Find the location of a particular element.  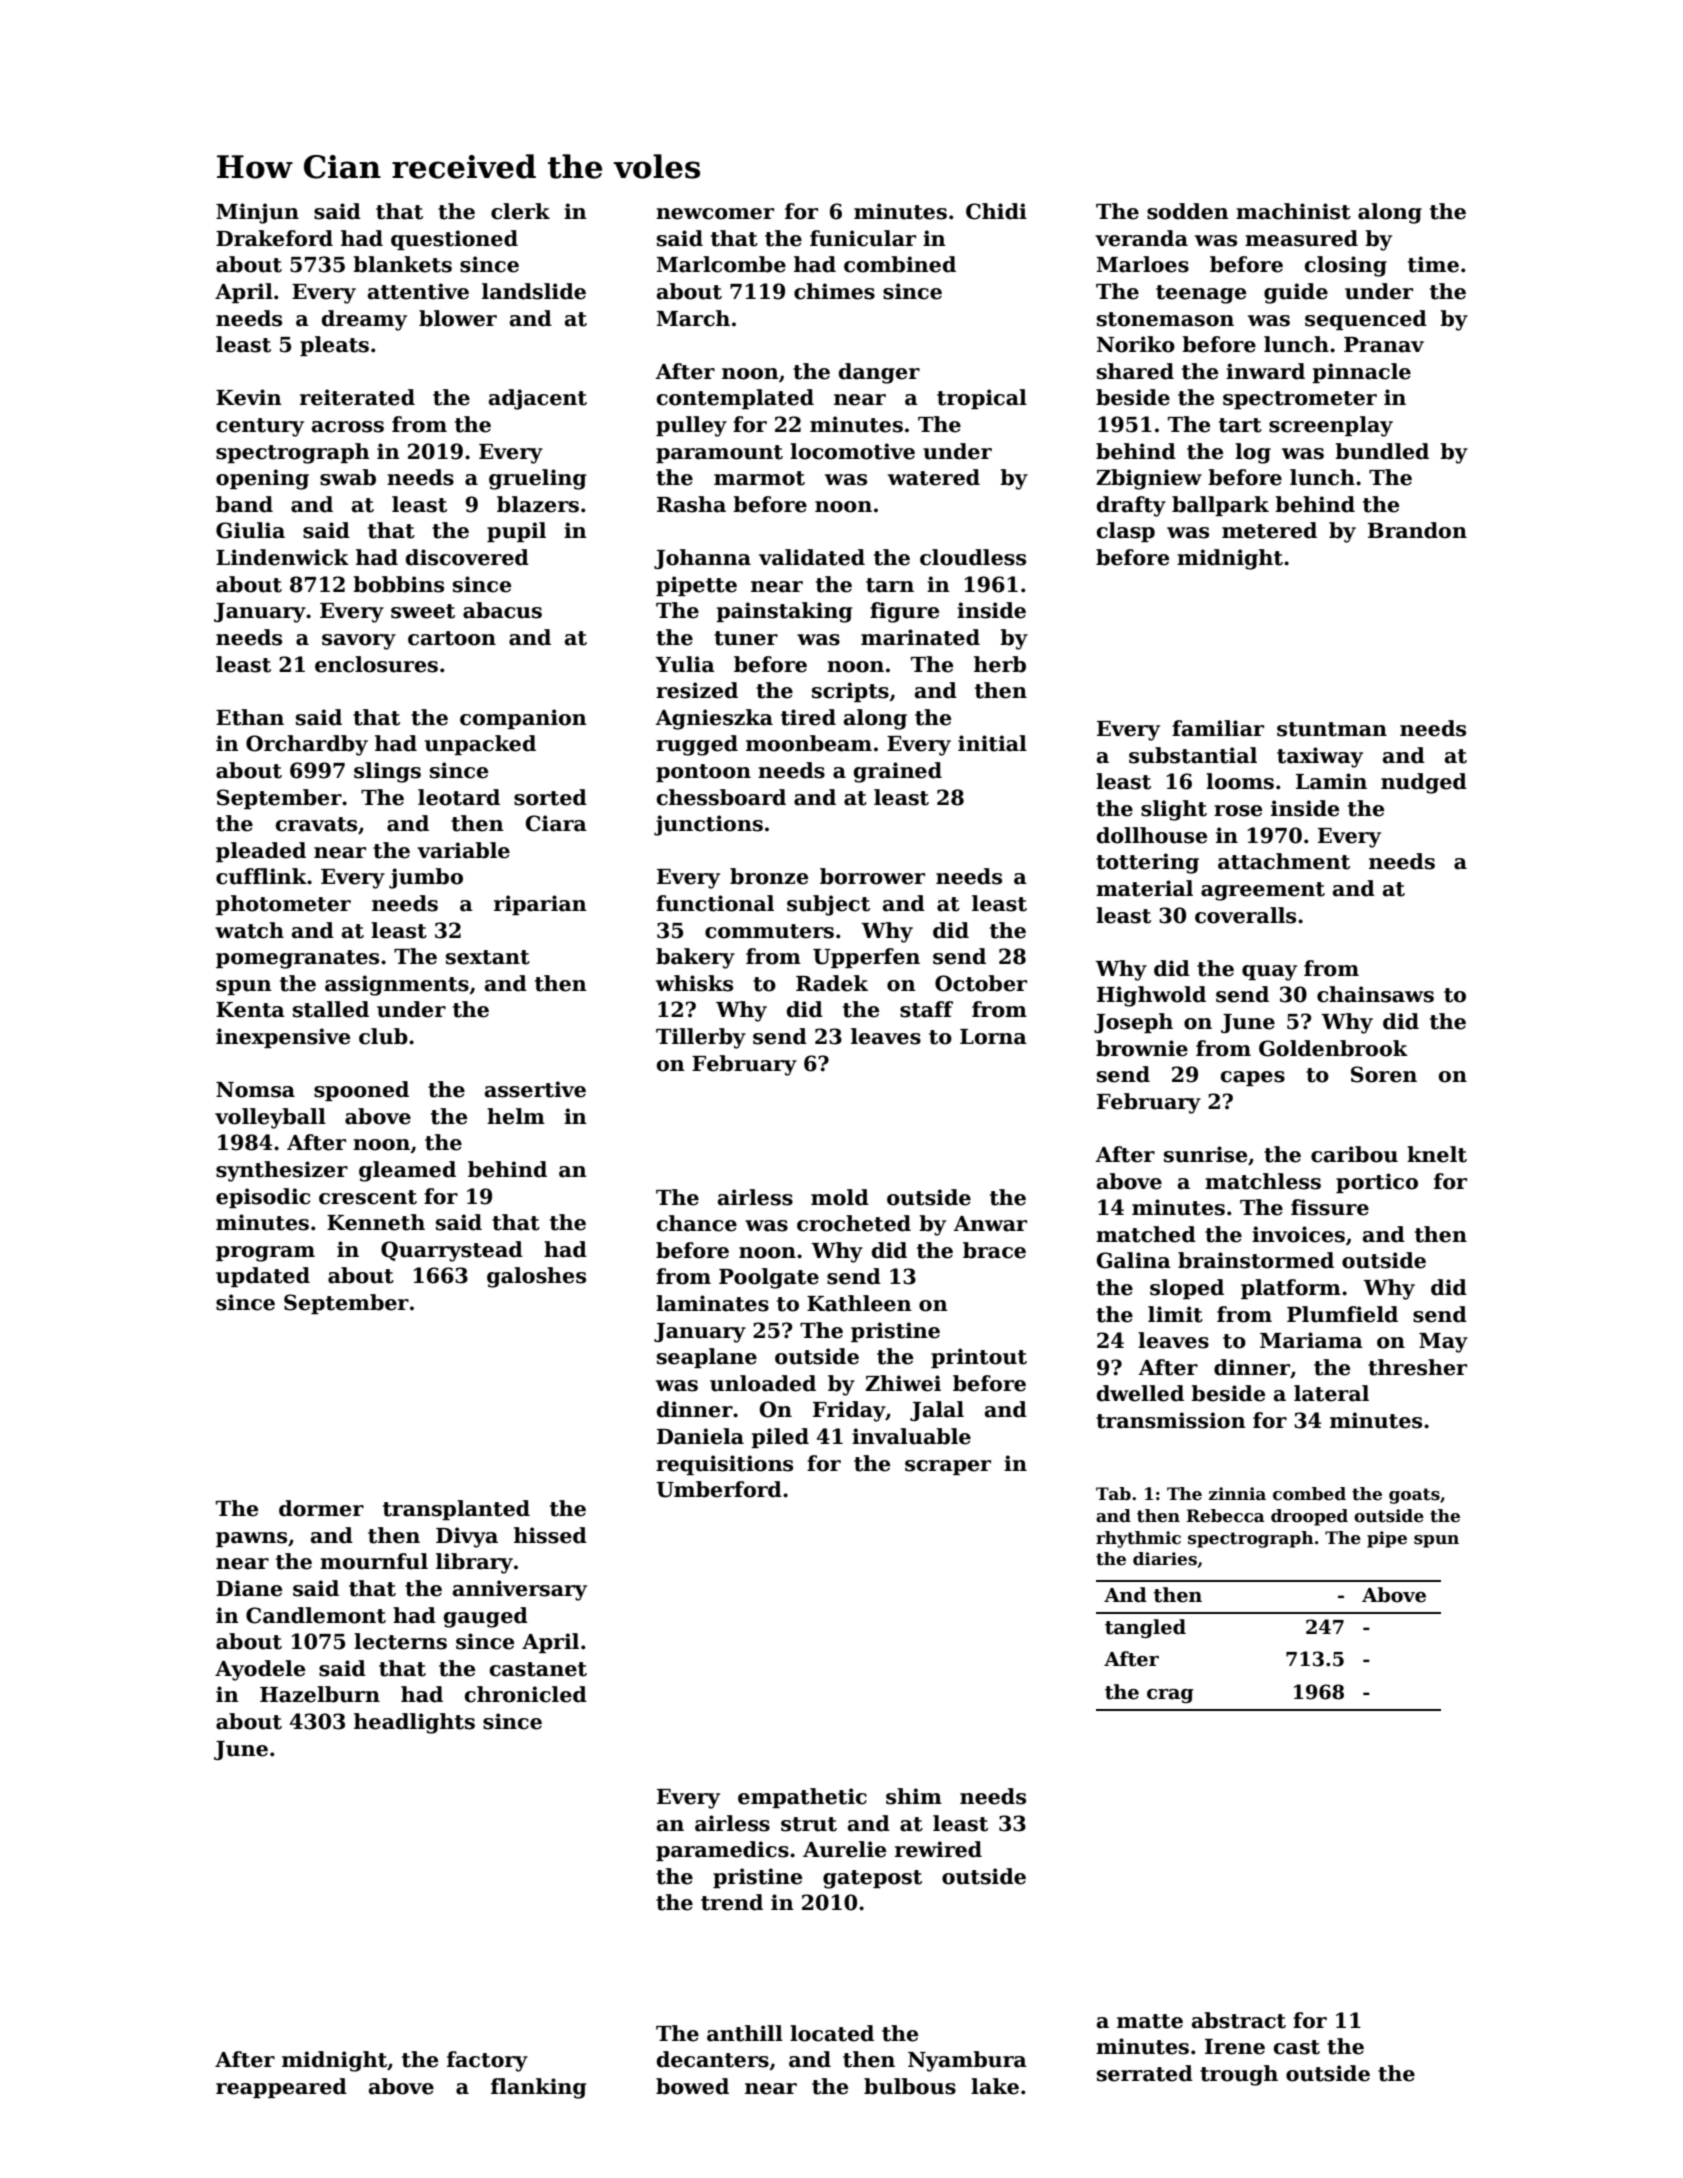

Nomsa is located at coordinates (255, 1090).
